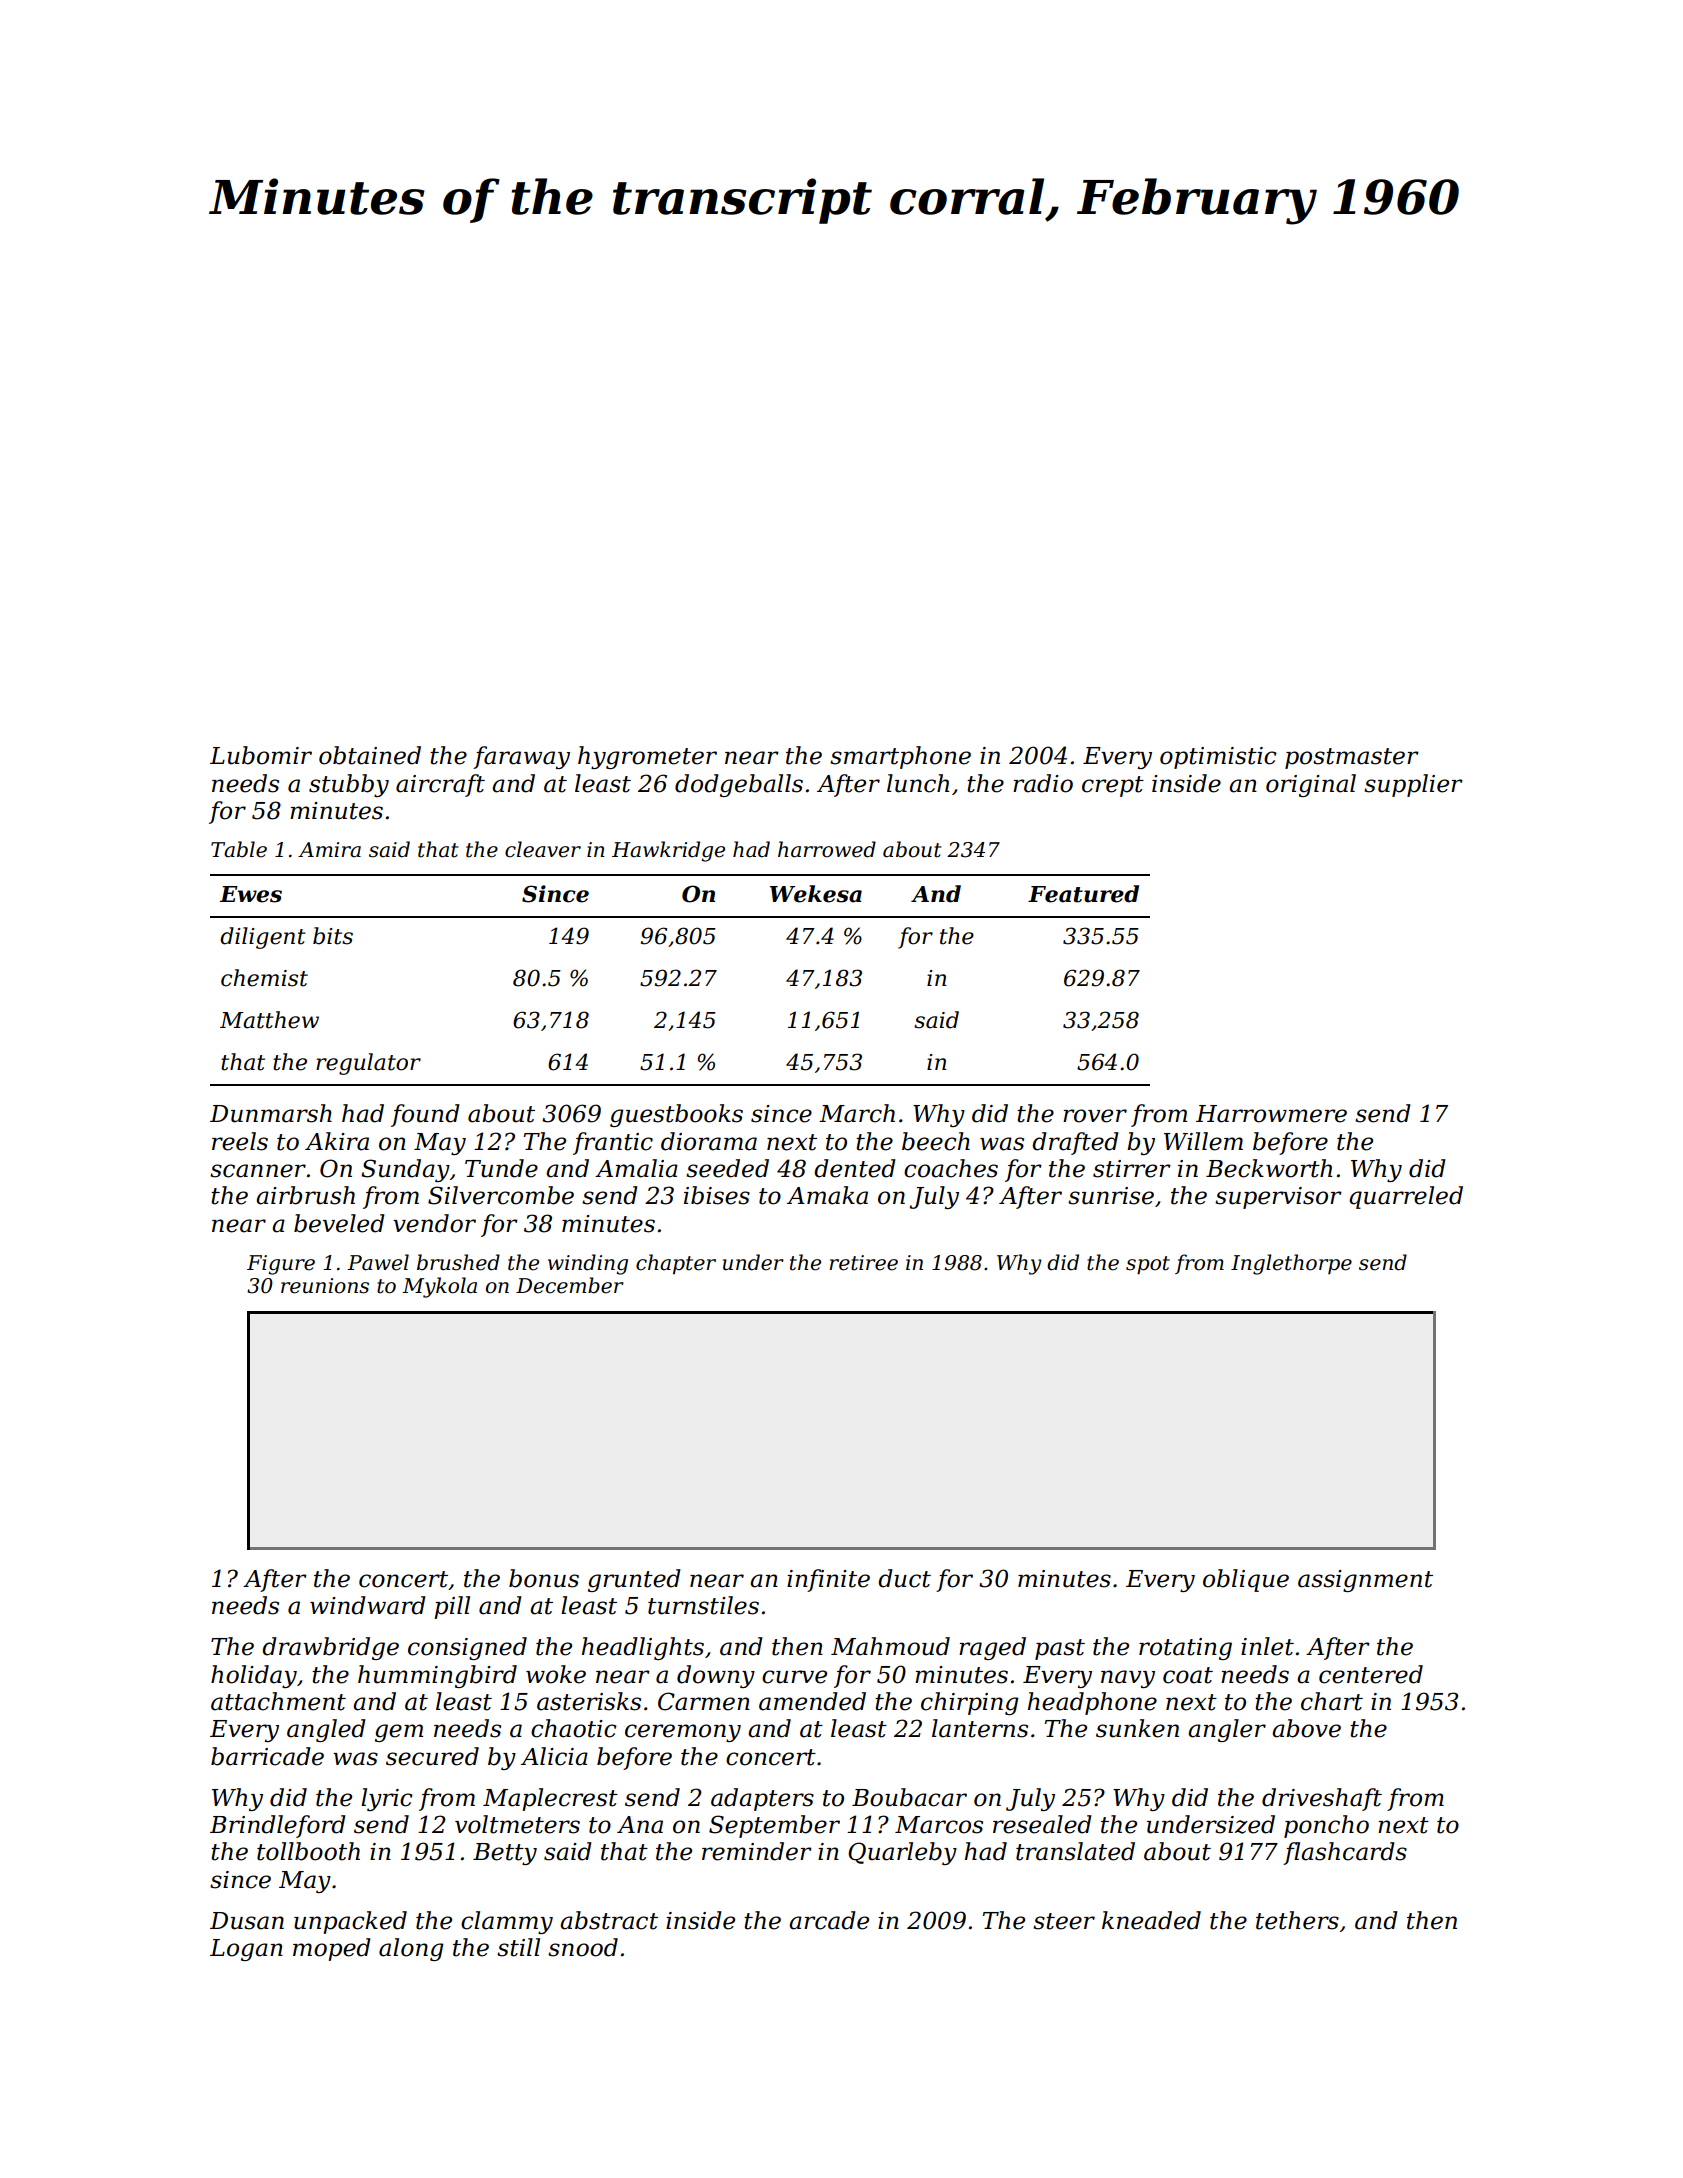  Describe the element at coordinates (368, 1605) in the document. I see `windward` at that location.
